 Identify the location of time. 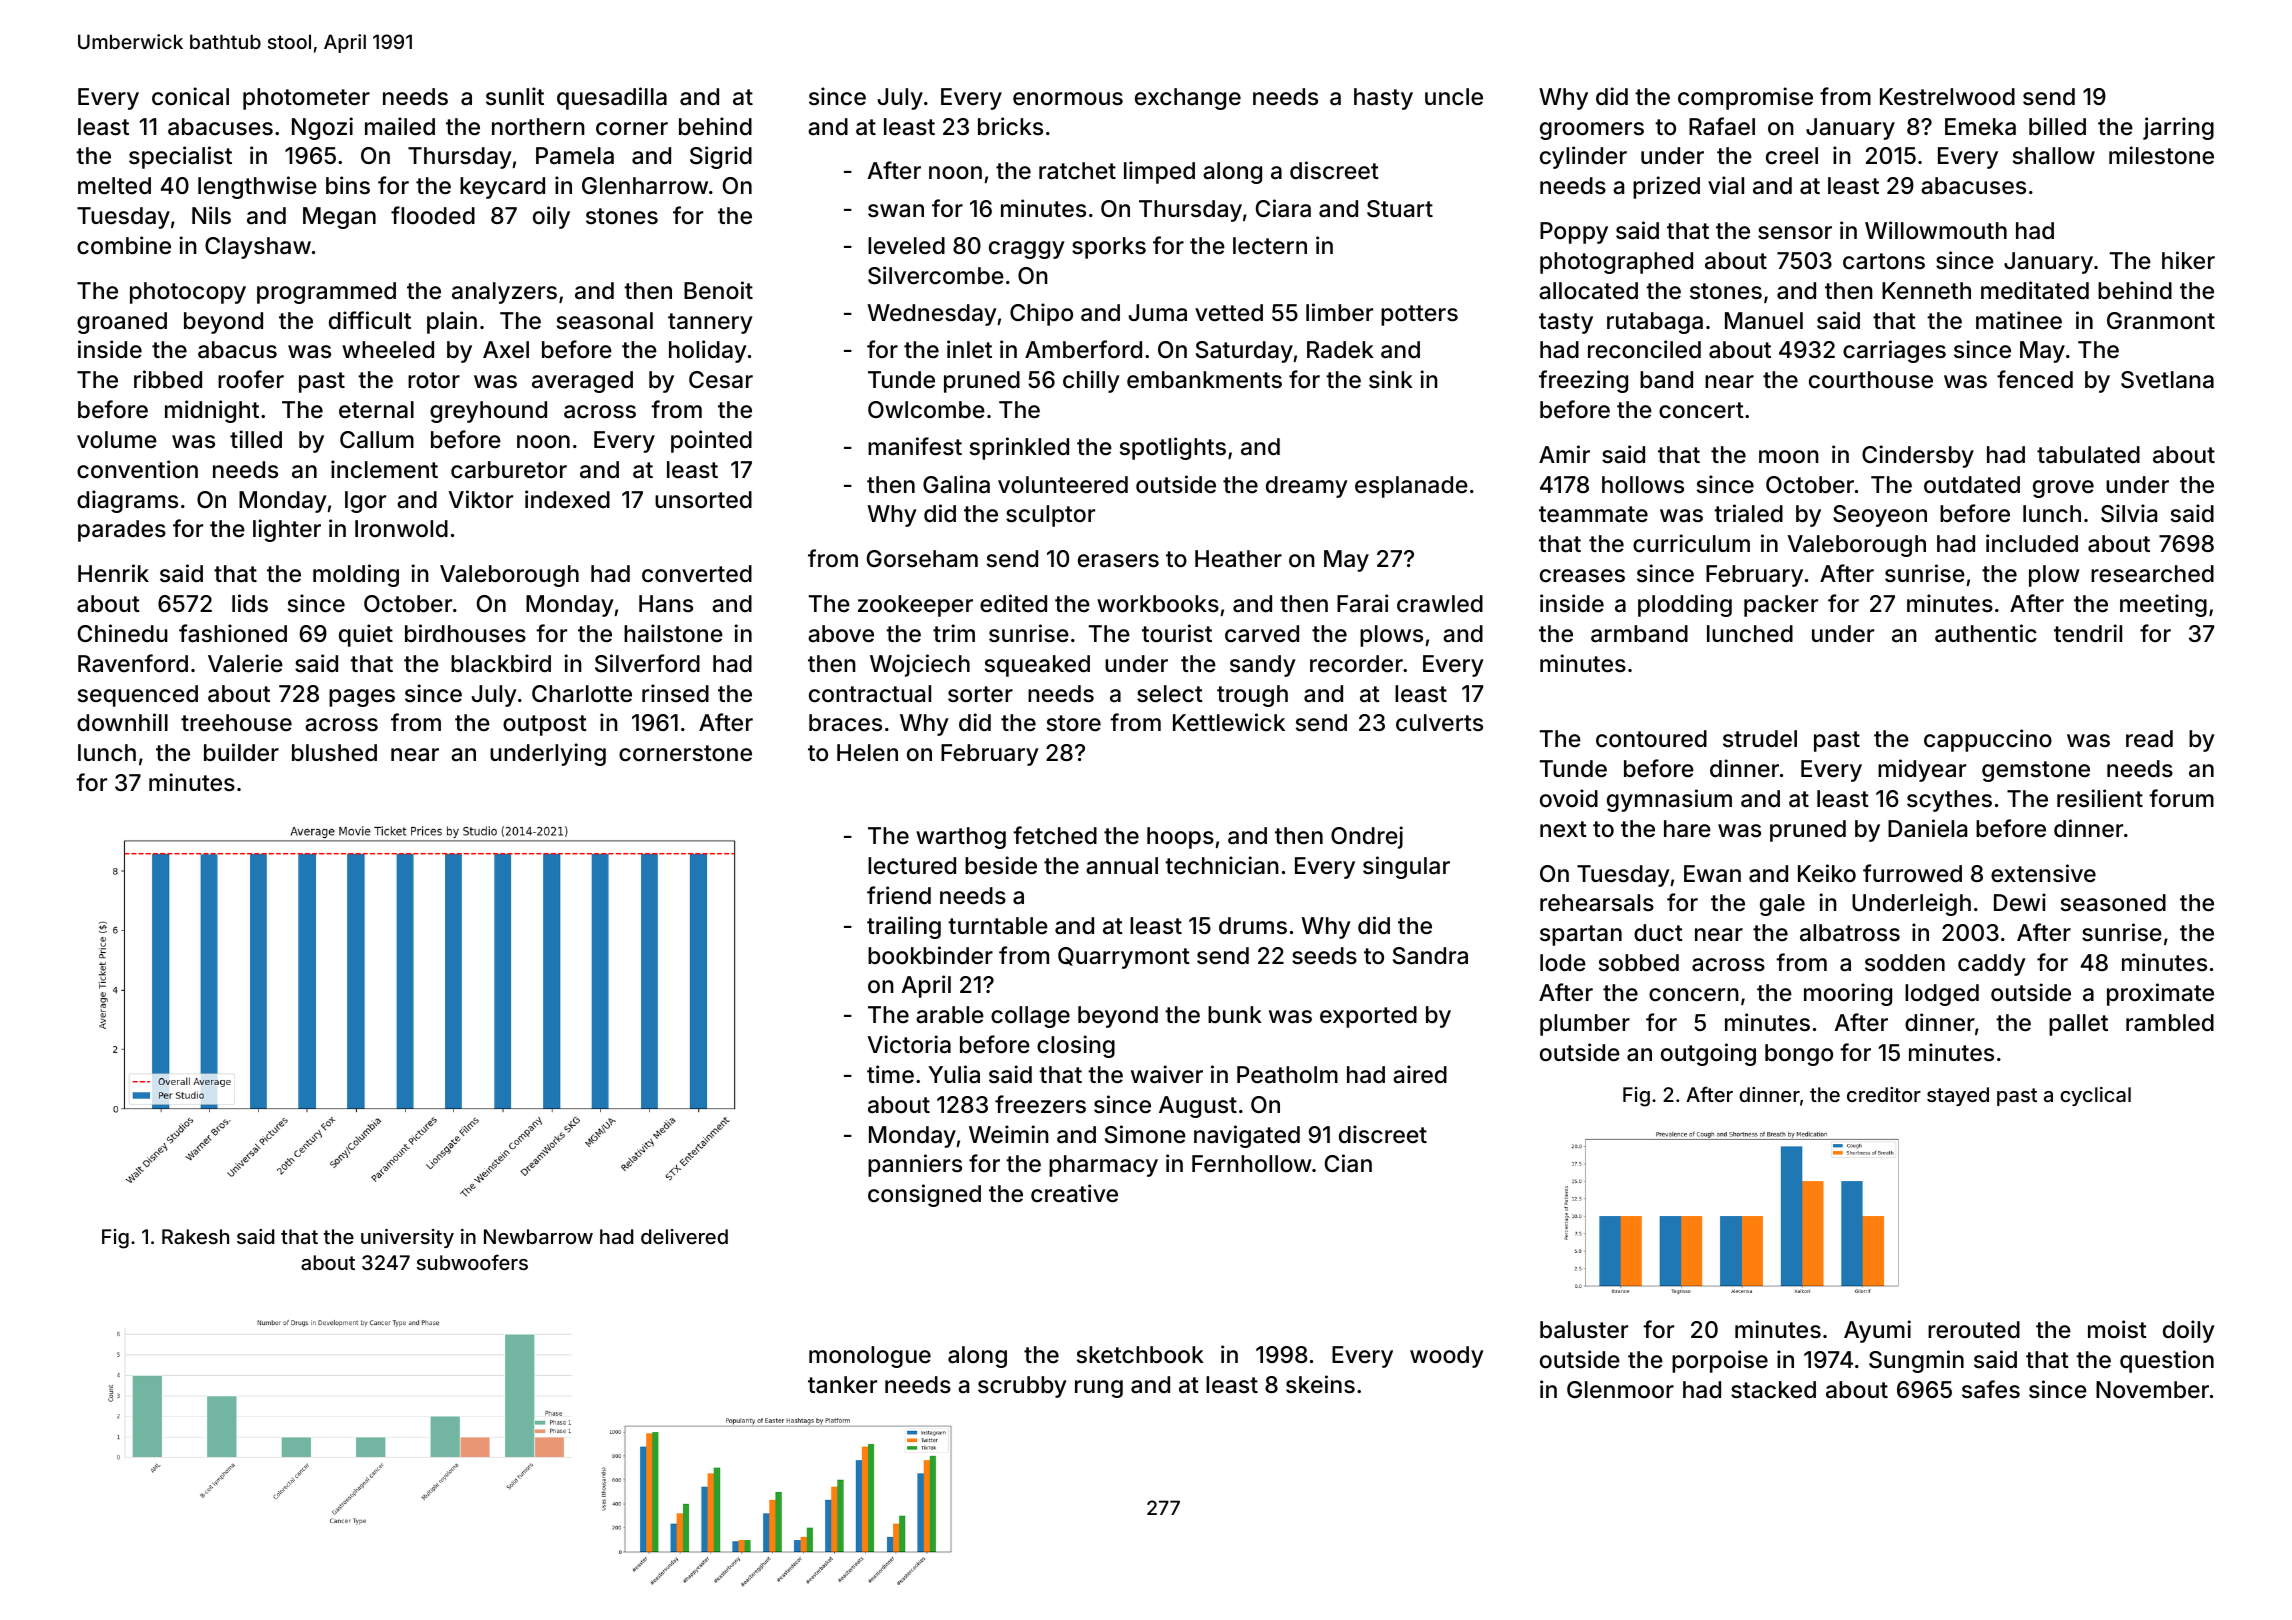
(890, 1074).
